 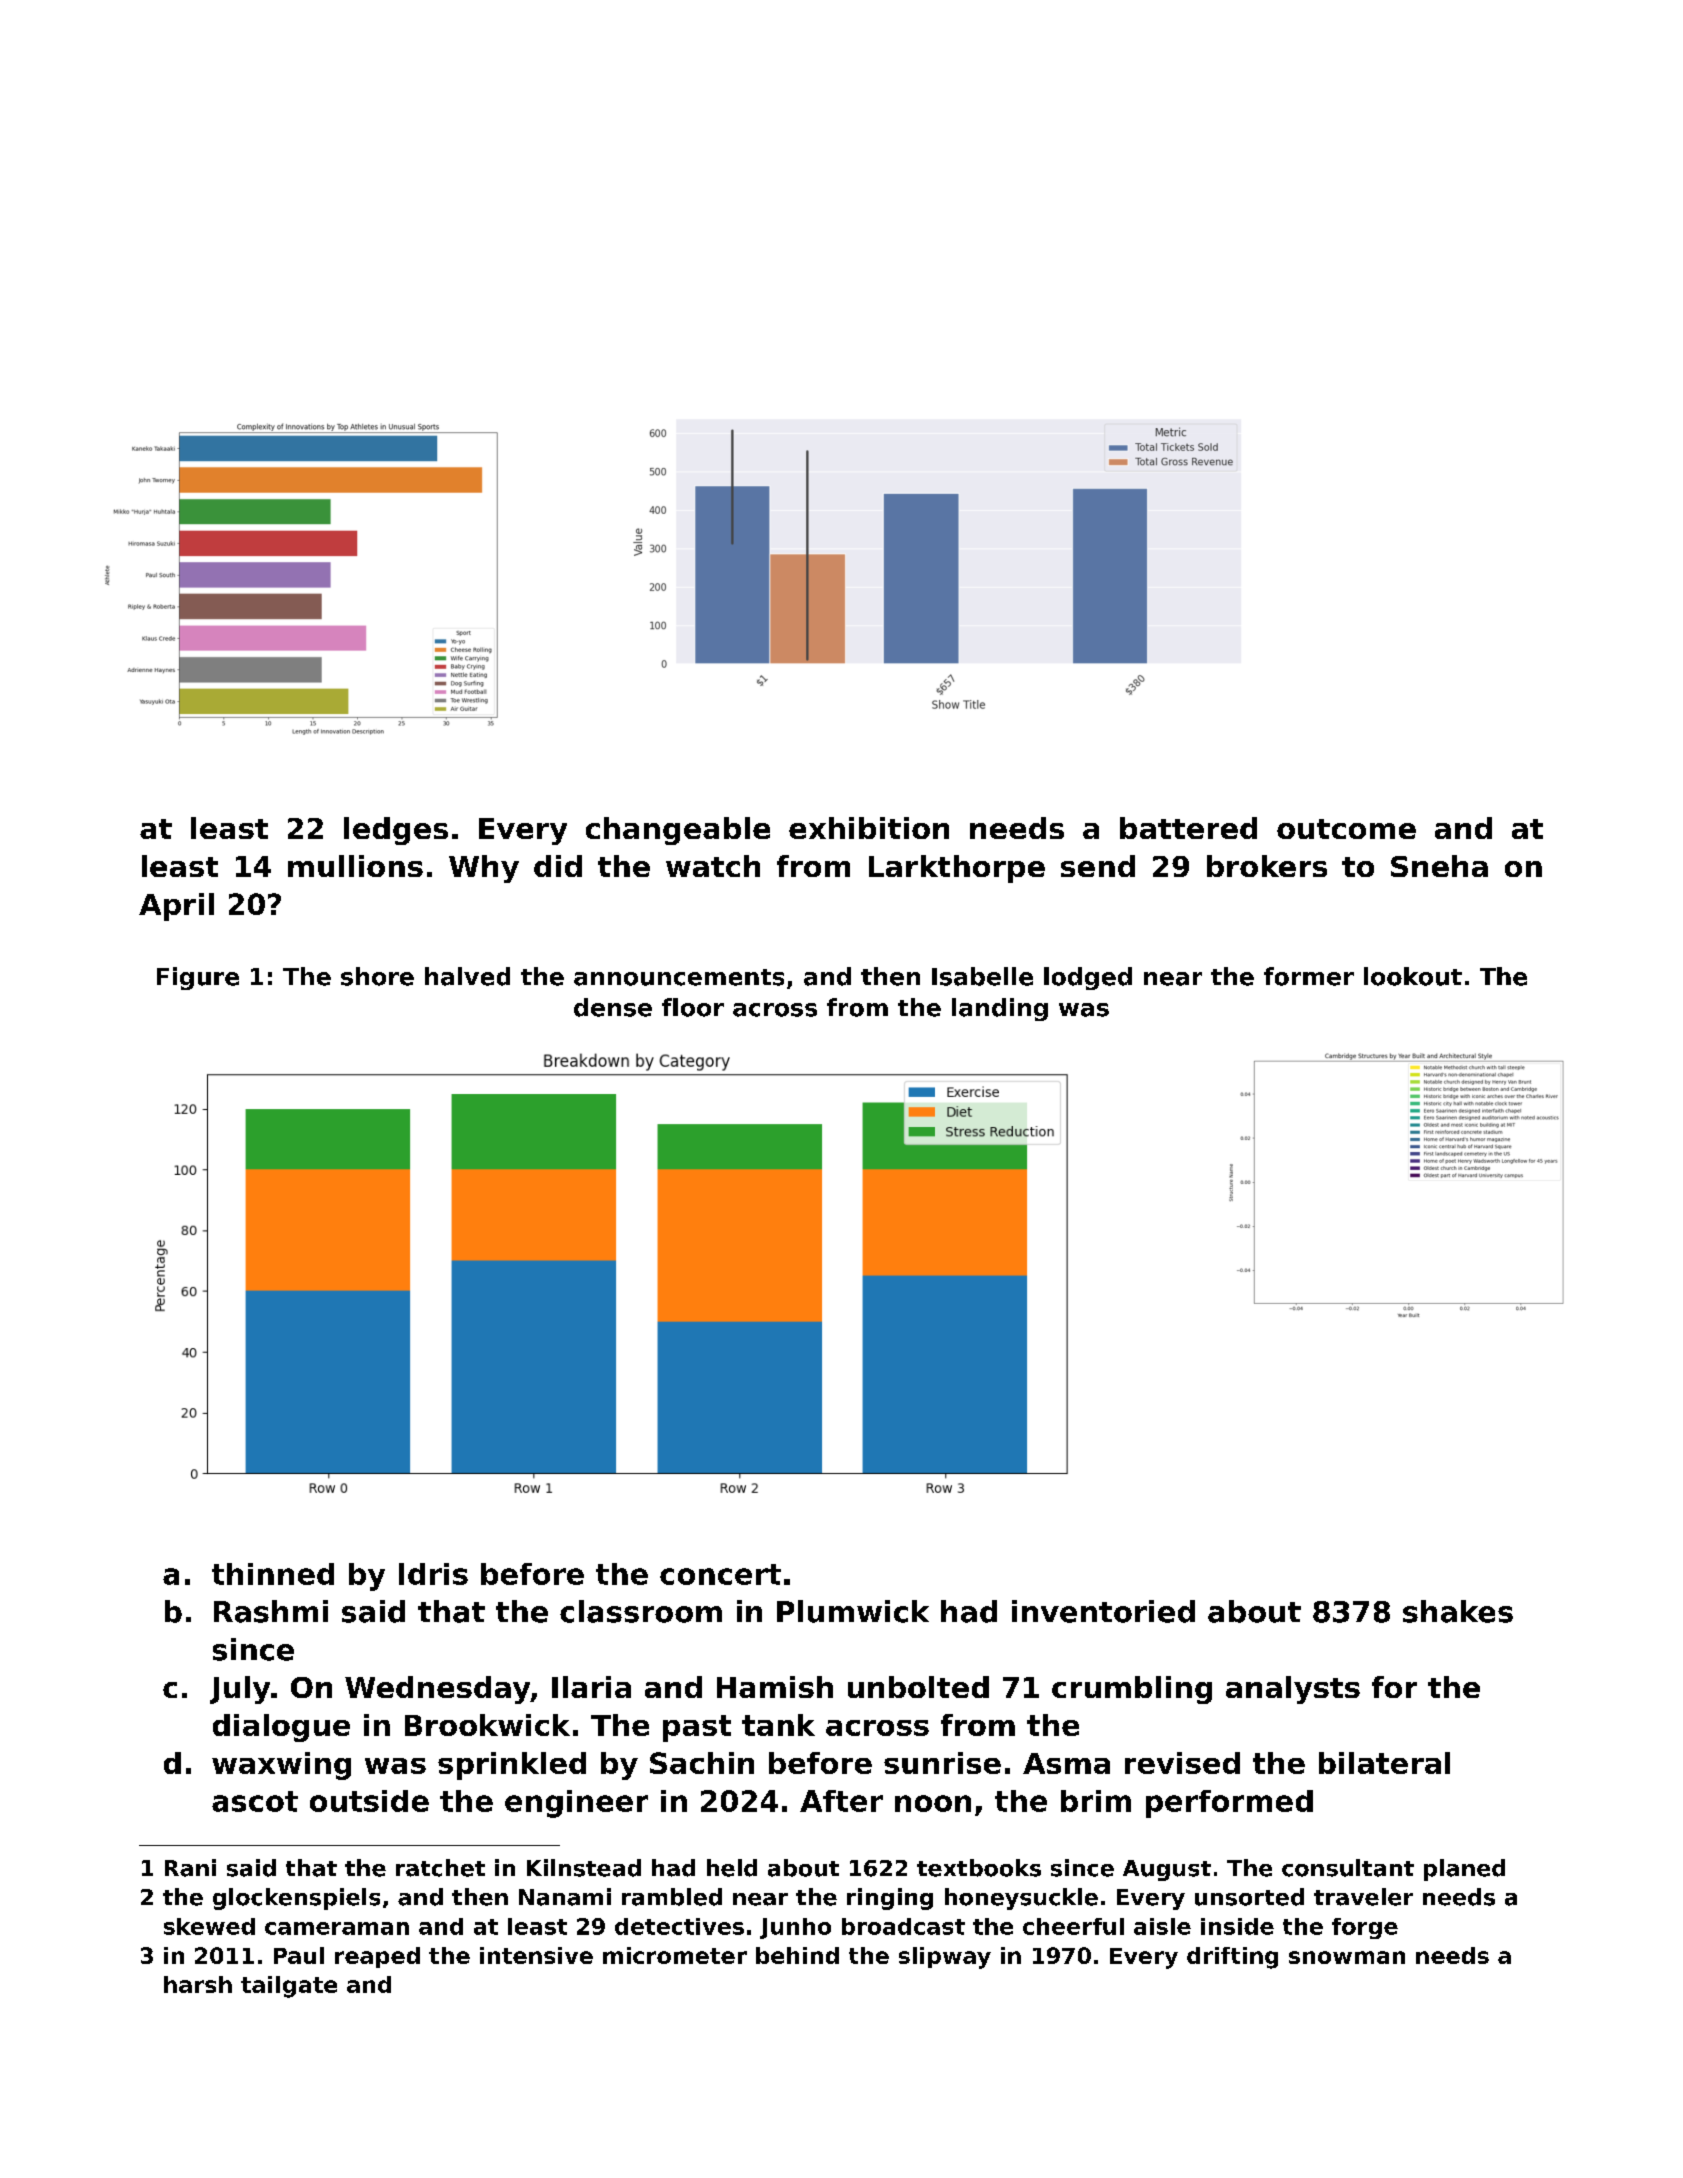 I want to click on bilateral, so click(x=1384, y=1763).
